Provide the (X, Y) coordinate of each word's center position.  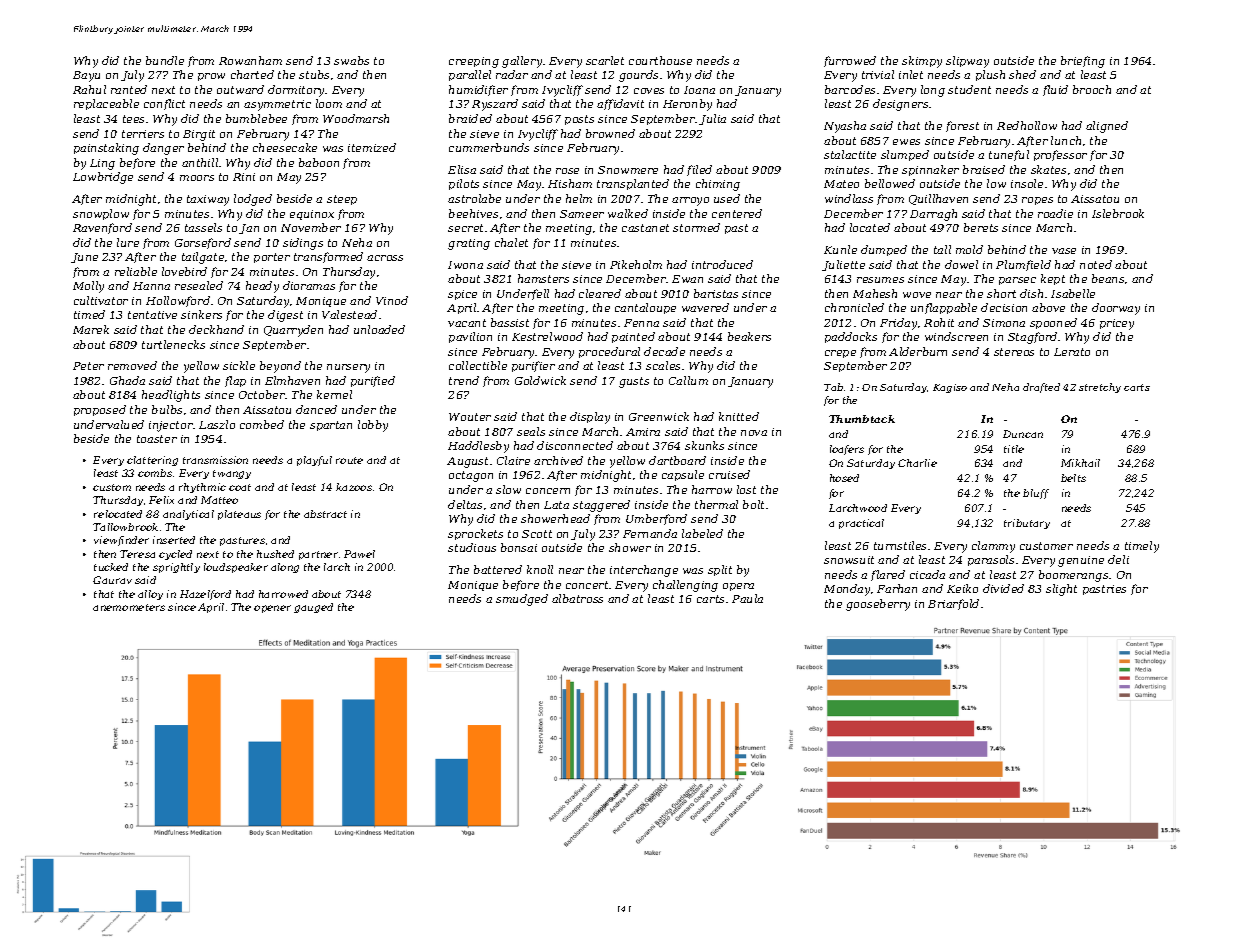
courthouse (660, 60)
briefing (1083, 62)
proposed (100, 410)
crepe (840, 354)
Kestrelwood (547, 336)
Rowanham (250, 60)
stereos (1014, 352)
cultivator (101, 300)
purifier (533, 366)
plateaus (239, 515)
